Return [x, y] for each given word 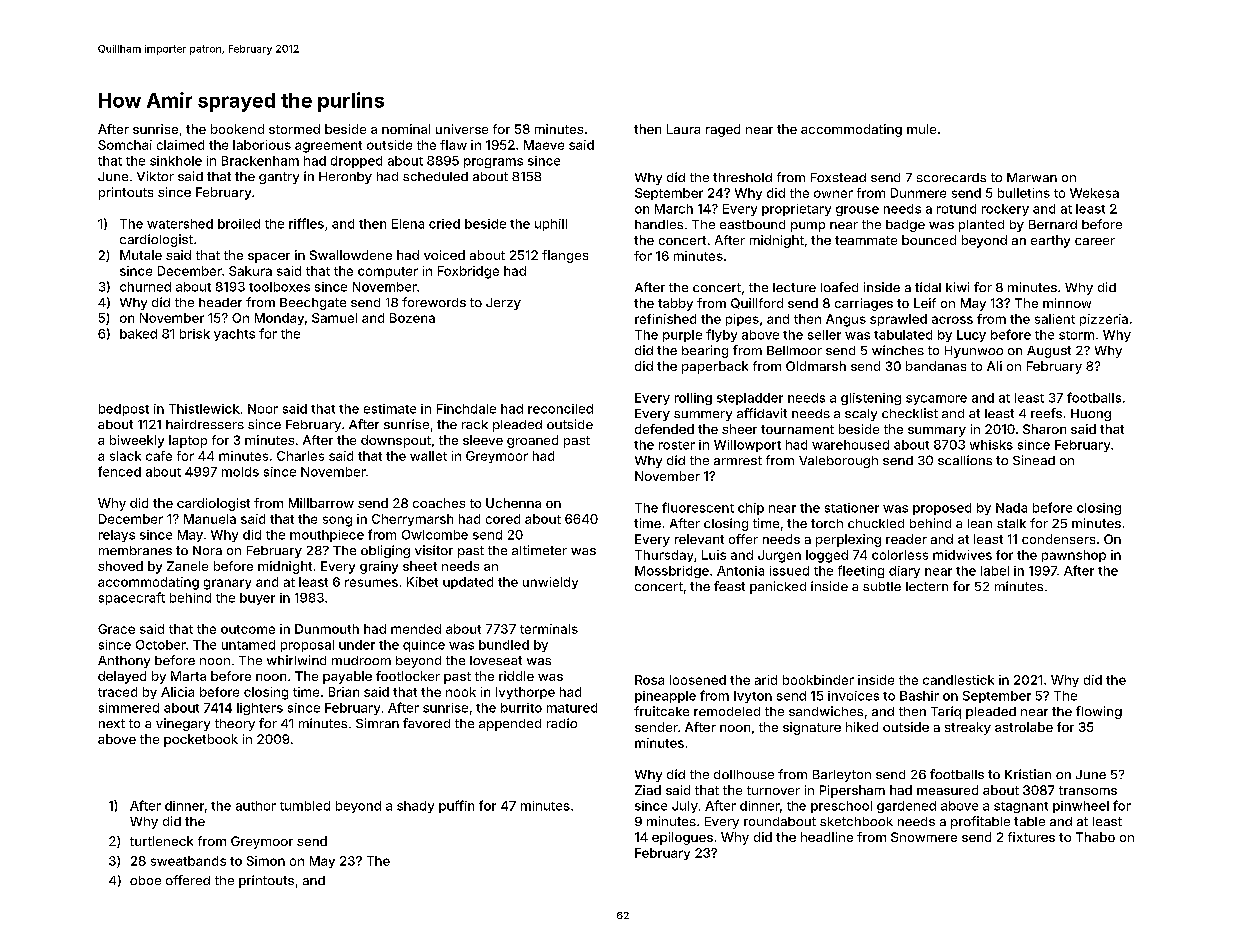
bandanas [936, 366]
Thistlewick [204, 409]
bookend [237, 129]
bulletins [1024, 193]
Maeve [544, 145]
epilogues [682, 838]
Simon [266, 861]
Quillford [757, 303]
